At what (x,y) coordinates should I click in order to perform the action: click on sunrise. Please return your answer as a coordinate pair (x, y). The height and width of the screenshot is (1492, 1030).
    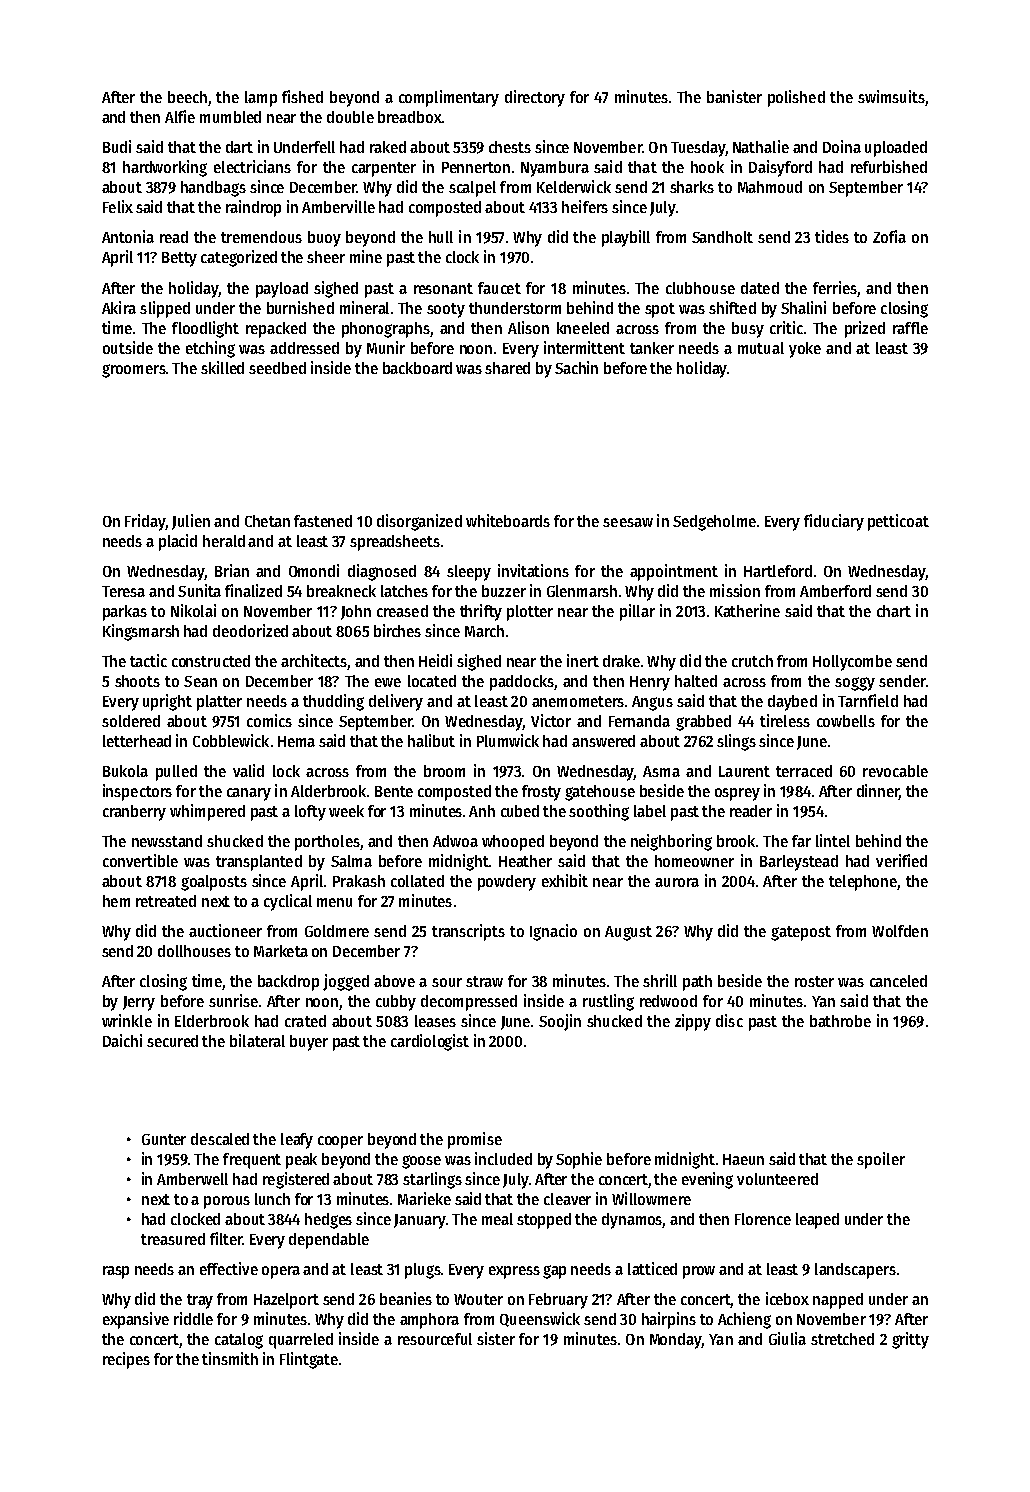
    Looking at the image, I should click on (233, 1000).
